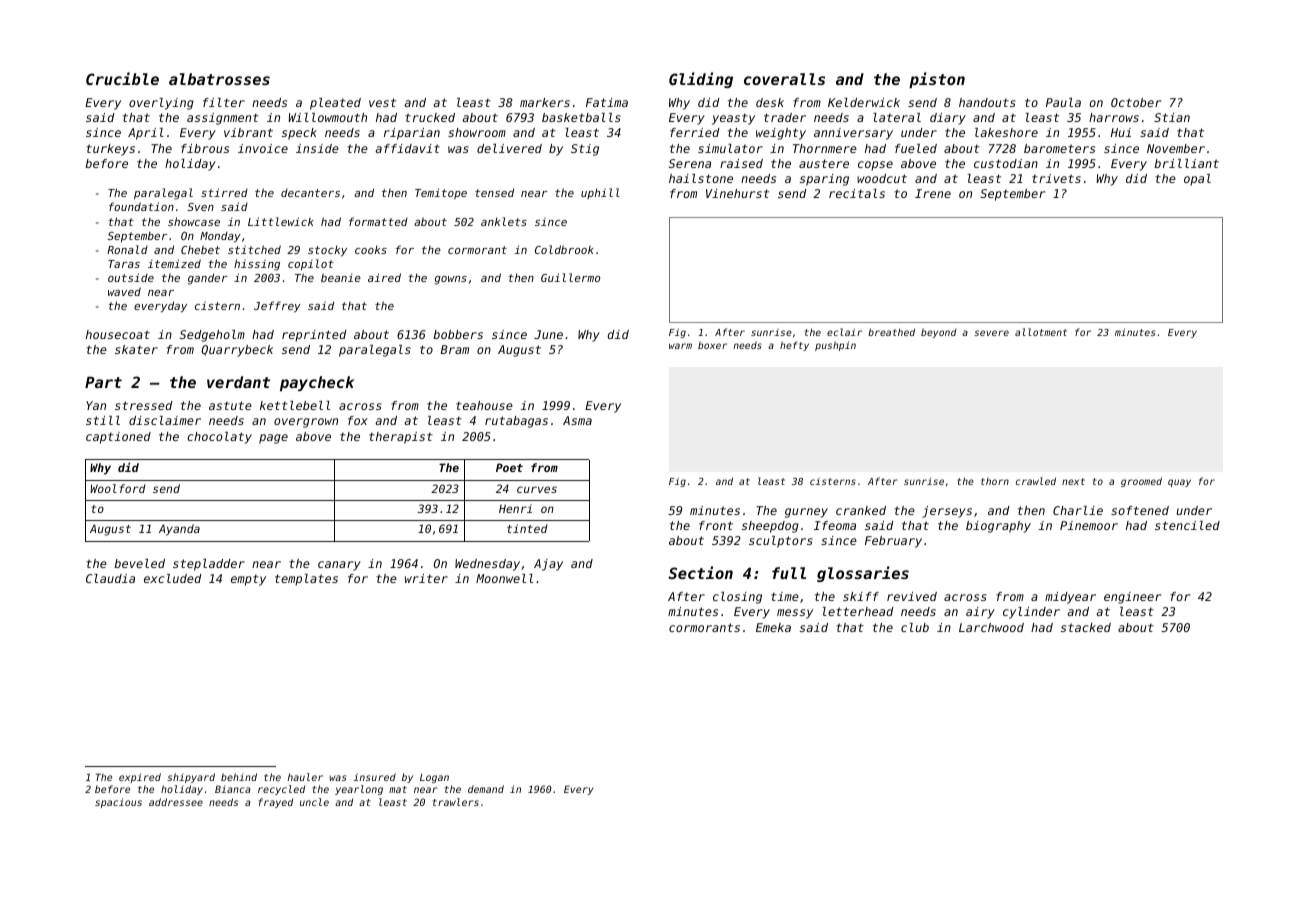 The height and width of the screenshot is (924, 1308). What do you see at coordinates (564, 249) in the screenshot?
I see `Coldbrook` at bounding box center [564, 249].
